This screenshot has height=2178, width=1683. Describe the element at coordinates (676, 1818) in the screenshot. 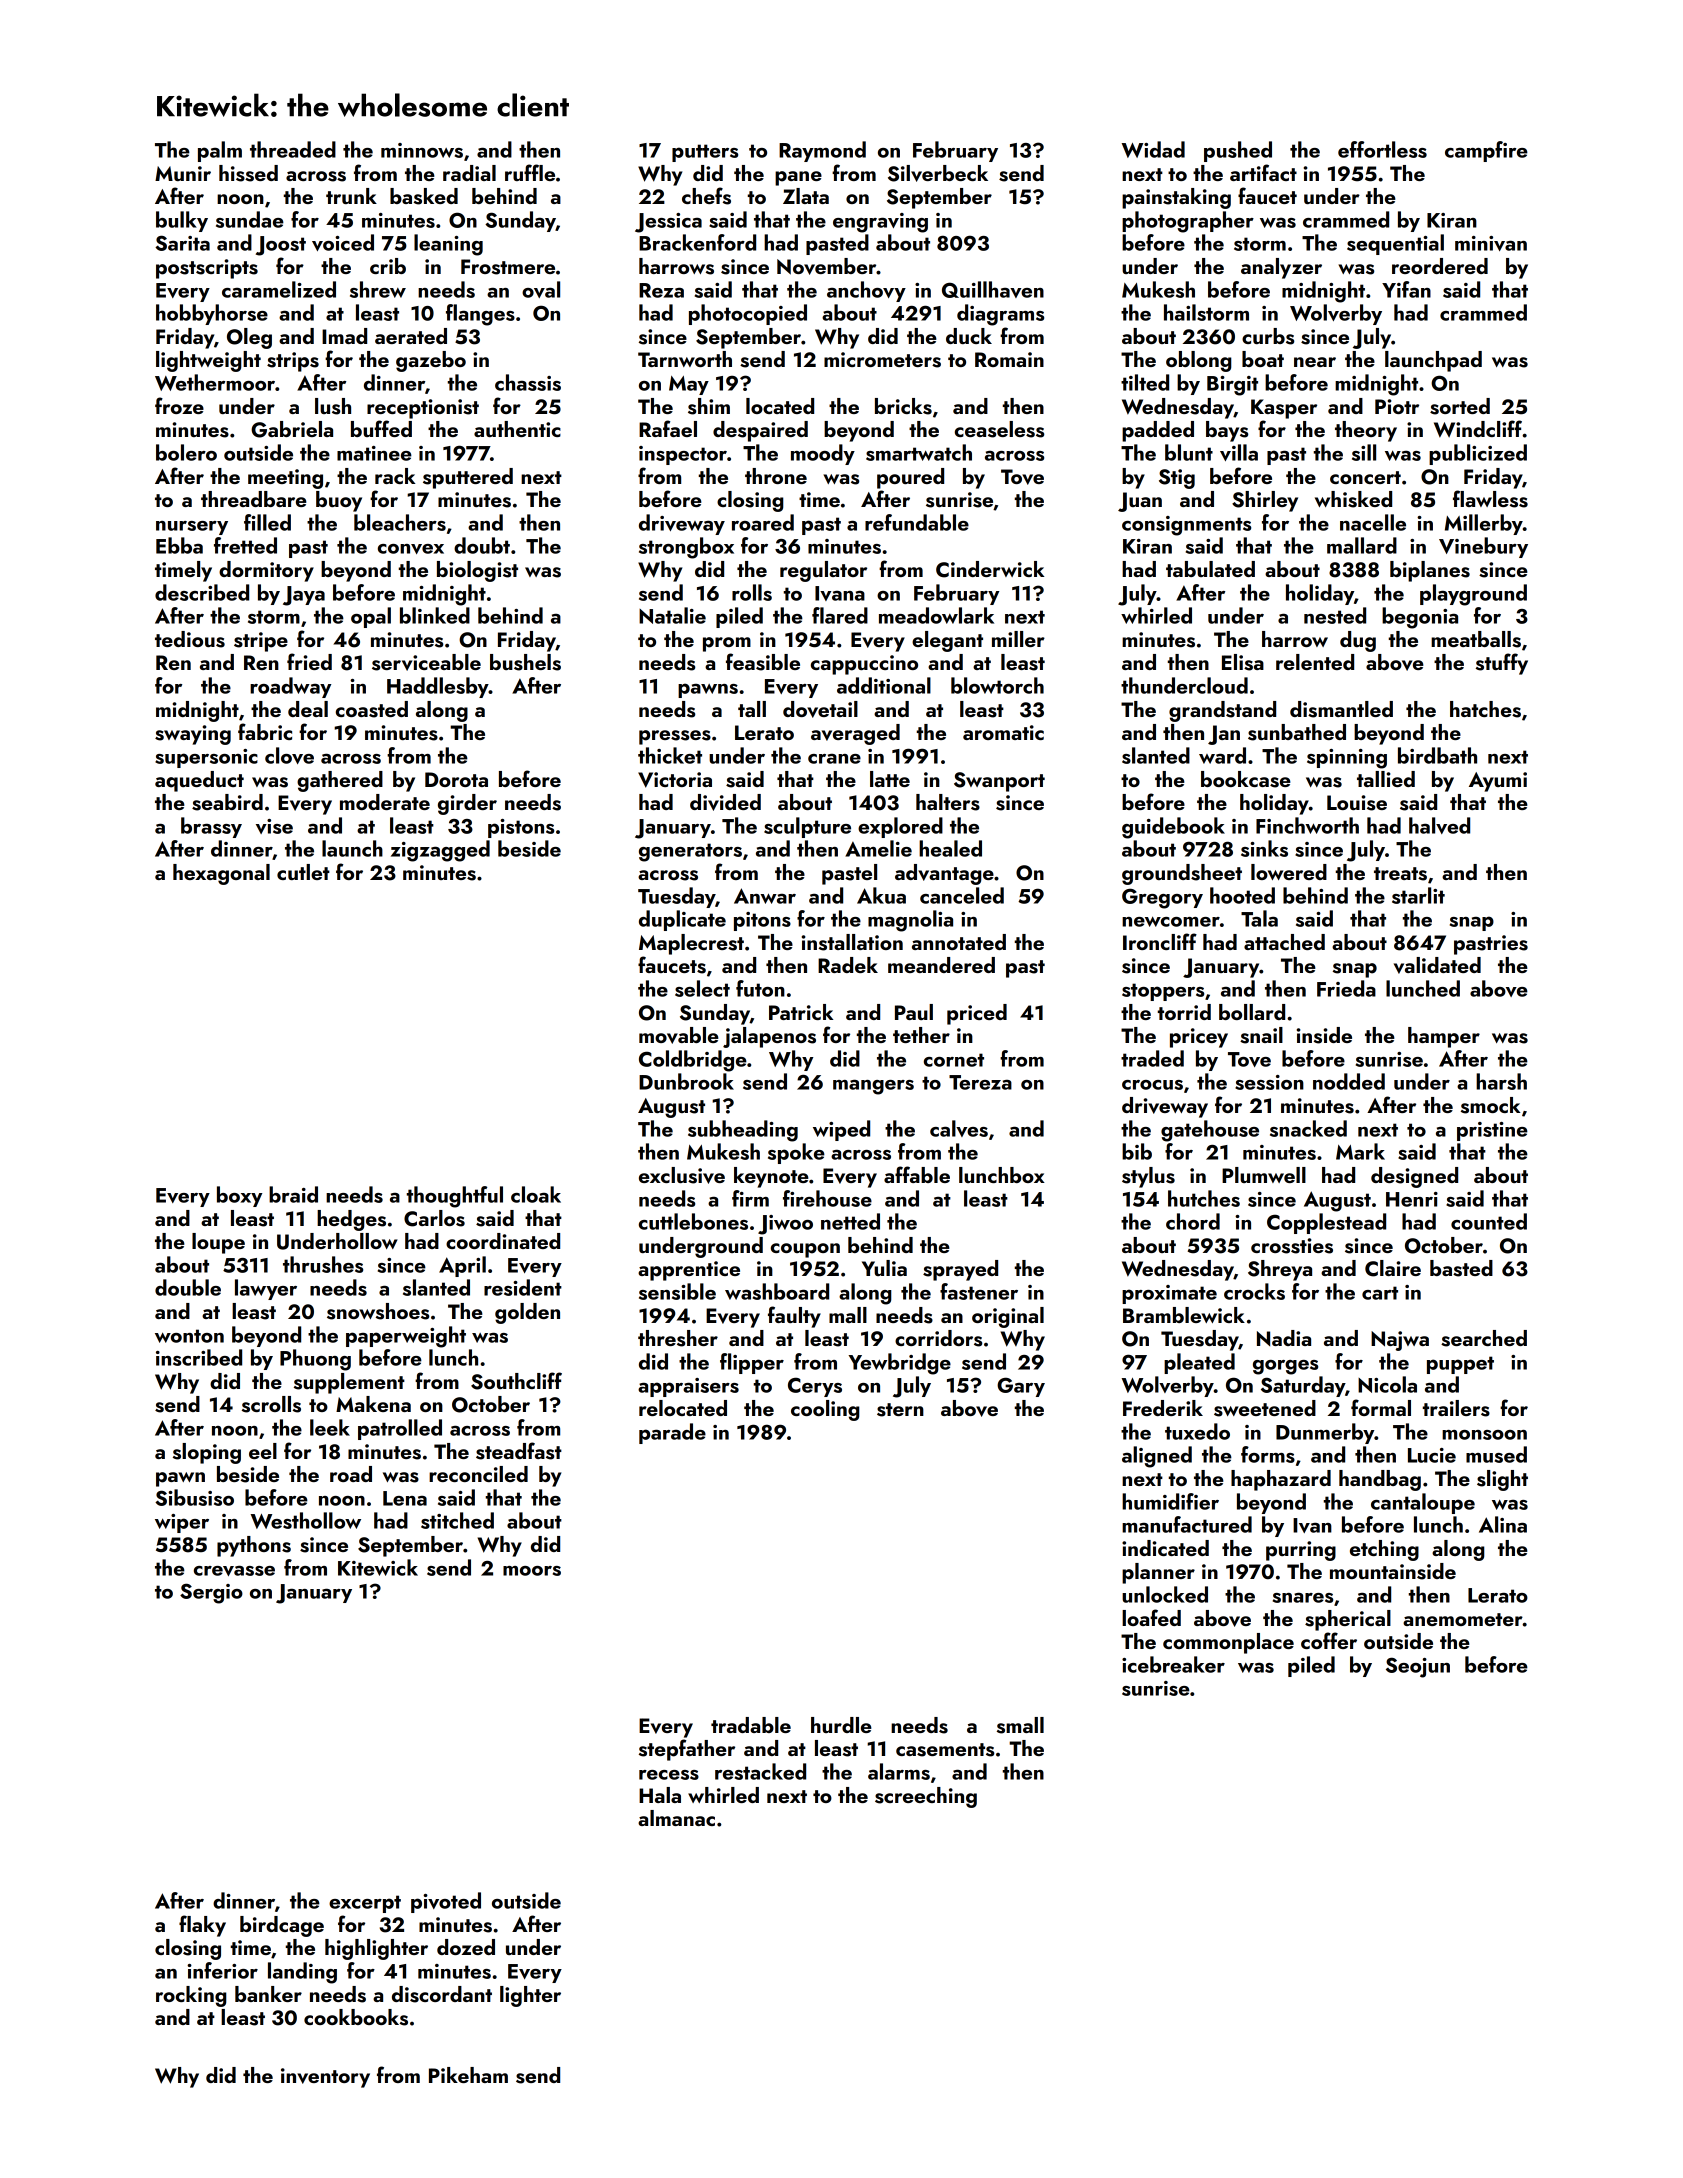

I see `almanac` at that location.
